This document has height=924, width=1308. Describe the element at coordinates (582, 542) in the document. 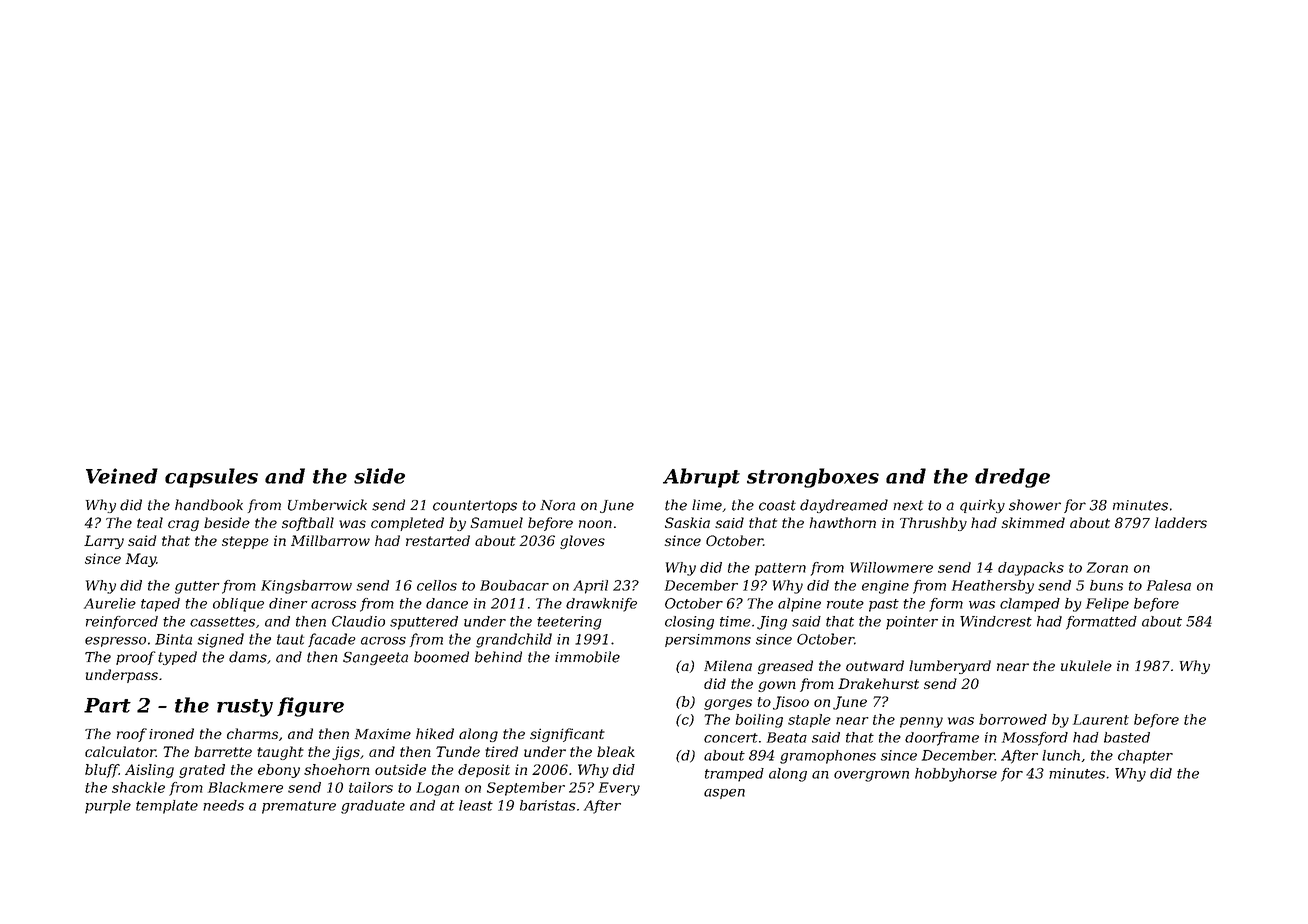

I see `gloves` at that location.
